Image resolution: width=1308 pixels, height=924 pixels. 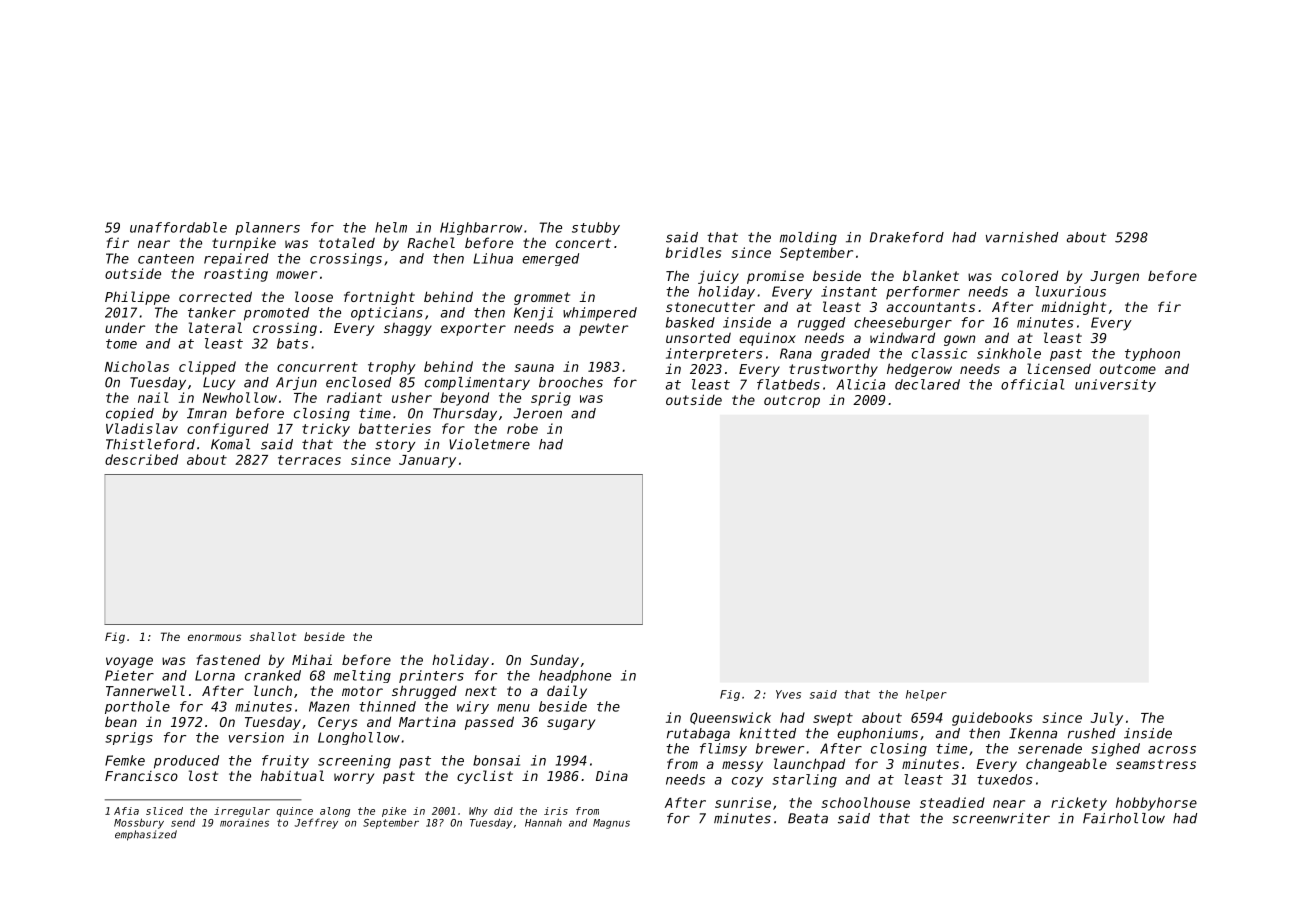 What do you see at coordinates (427, 461) in the image?
I see `January` at bounding box center [427, 461].
